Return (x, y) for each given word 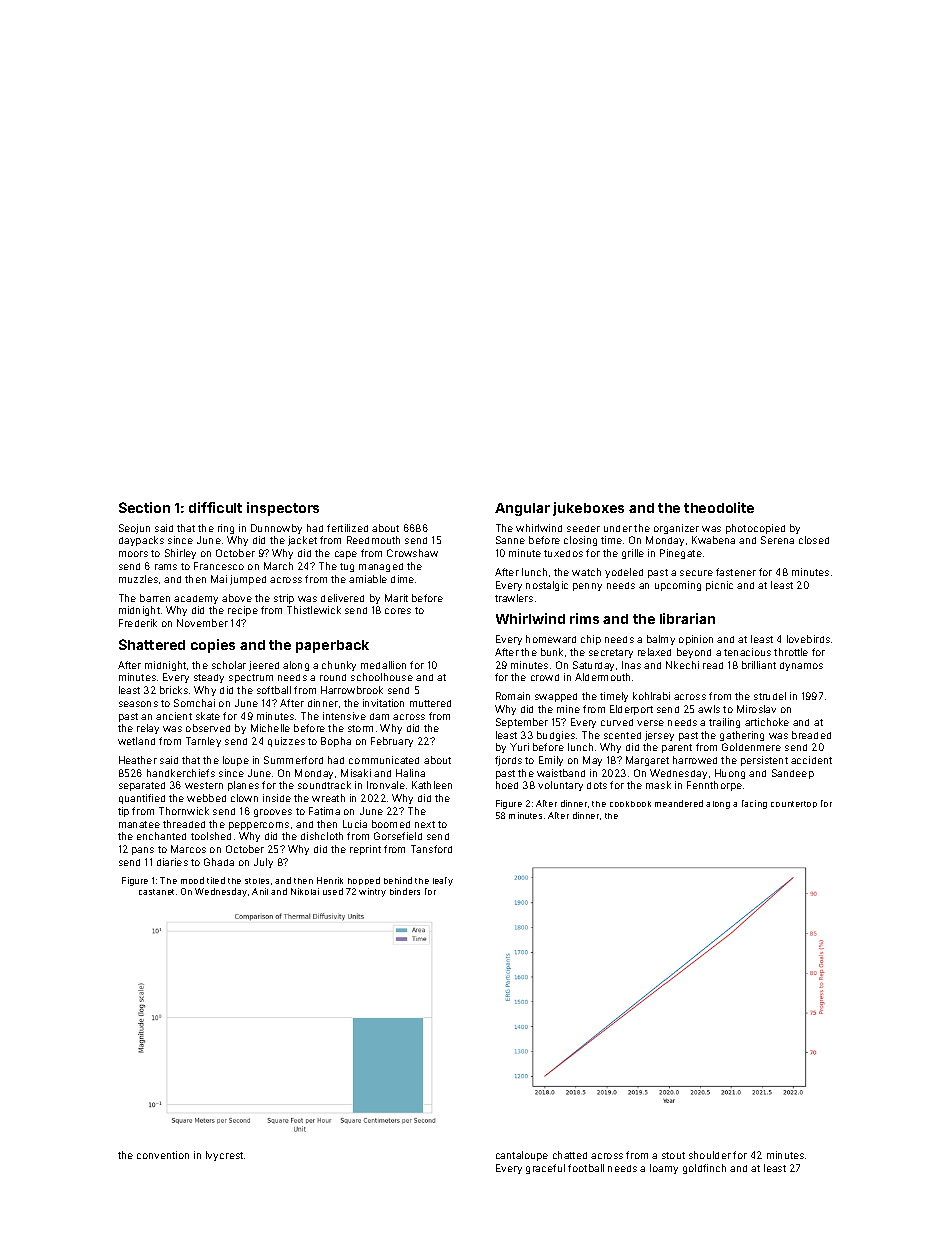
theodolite (719, 507)
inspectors (283, 509)
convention (163, 1155)
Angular (522, 509)
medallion (383, 665)
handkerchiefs (181, 773)
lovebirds (808, 639)
